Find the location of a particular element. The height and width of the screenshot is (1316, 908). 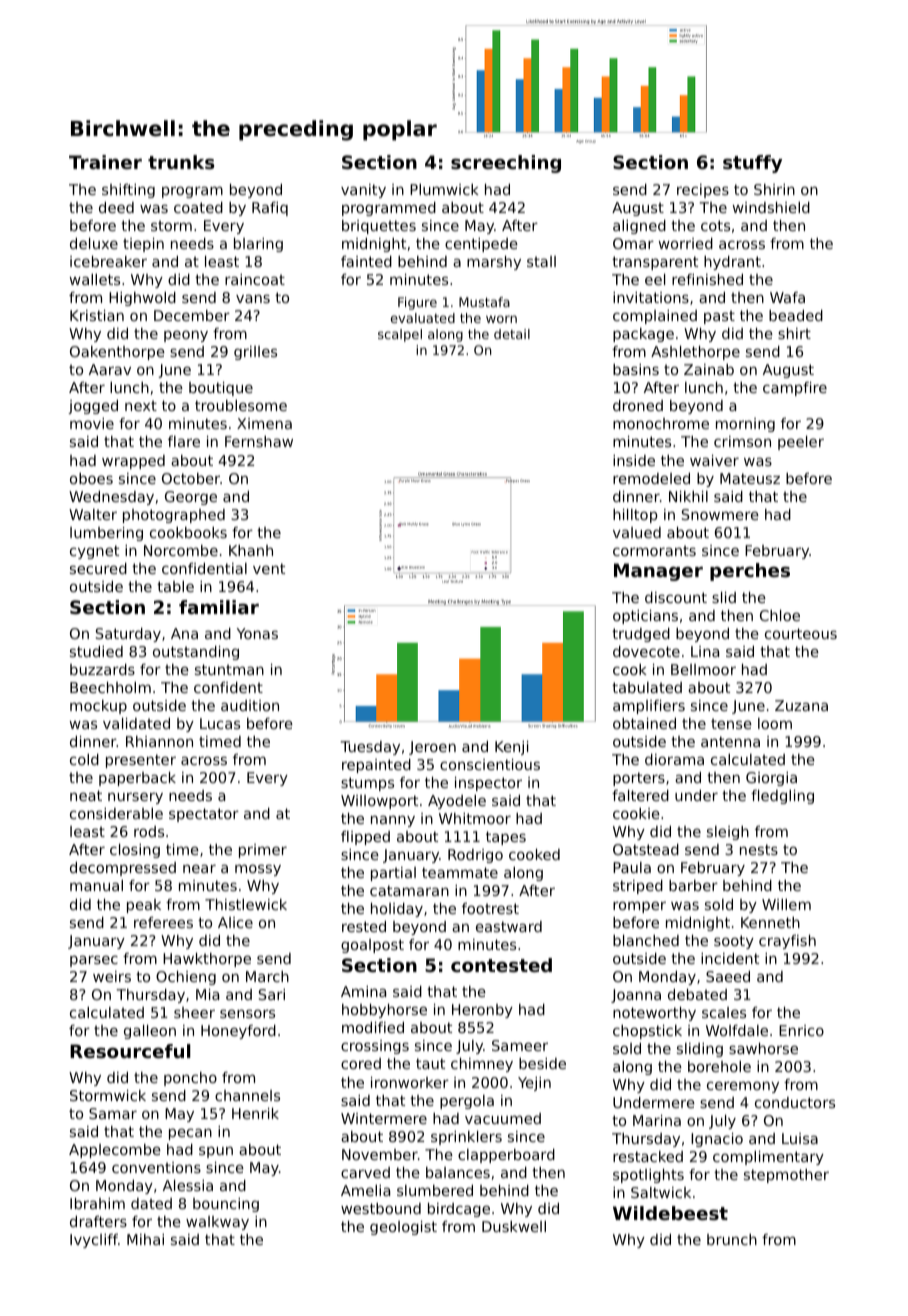

Alice is located at coordinates (235, 922).
